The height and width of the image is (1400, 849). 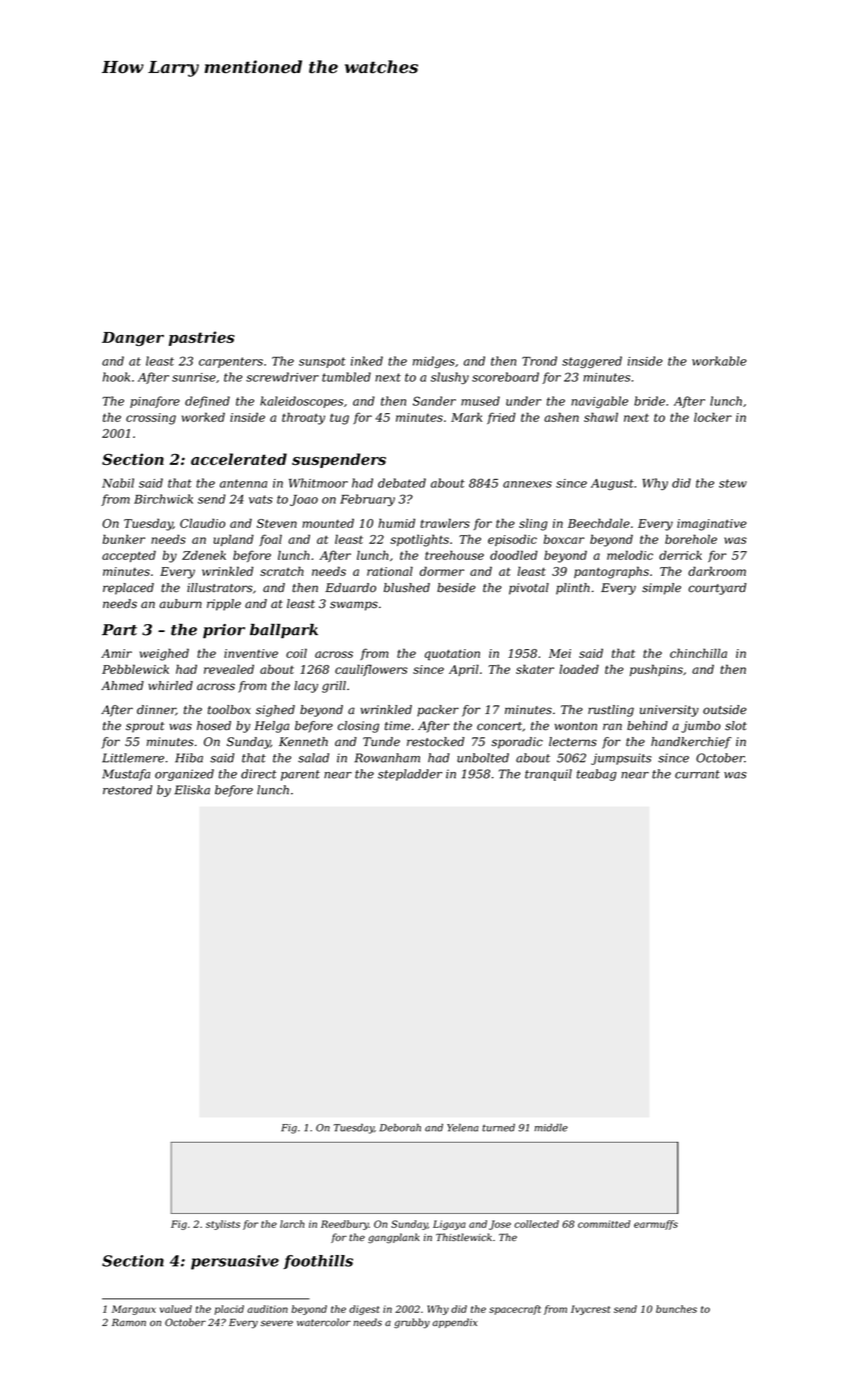 What do you see at coordinates (463, 1128) in the image?
I see `Yelena` at bounding box center [463, 1128].
